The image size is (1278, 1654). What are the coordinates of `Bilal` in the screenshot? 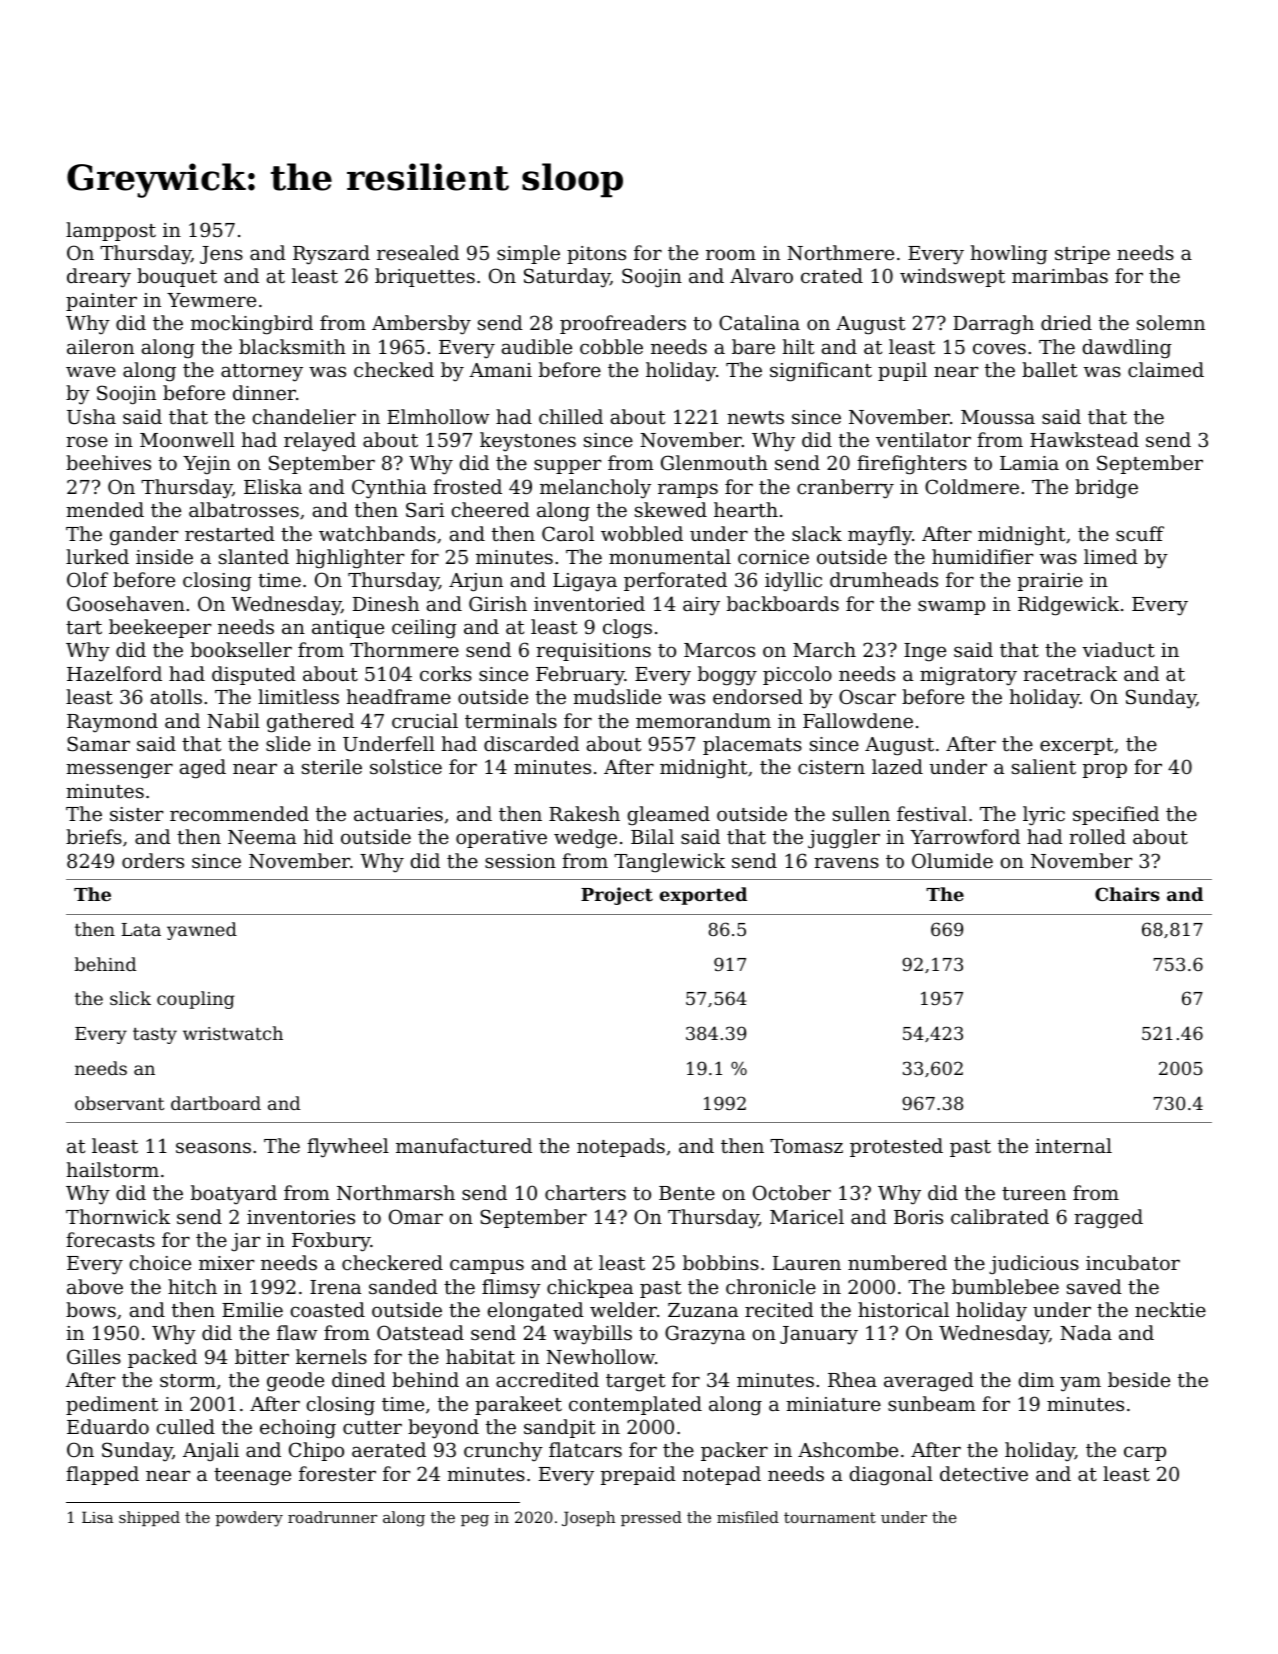 It's located at (652, 836).
